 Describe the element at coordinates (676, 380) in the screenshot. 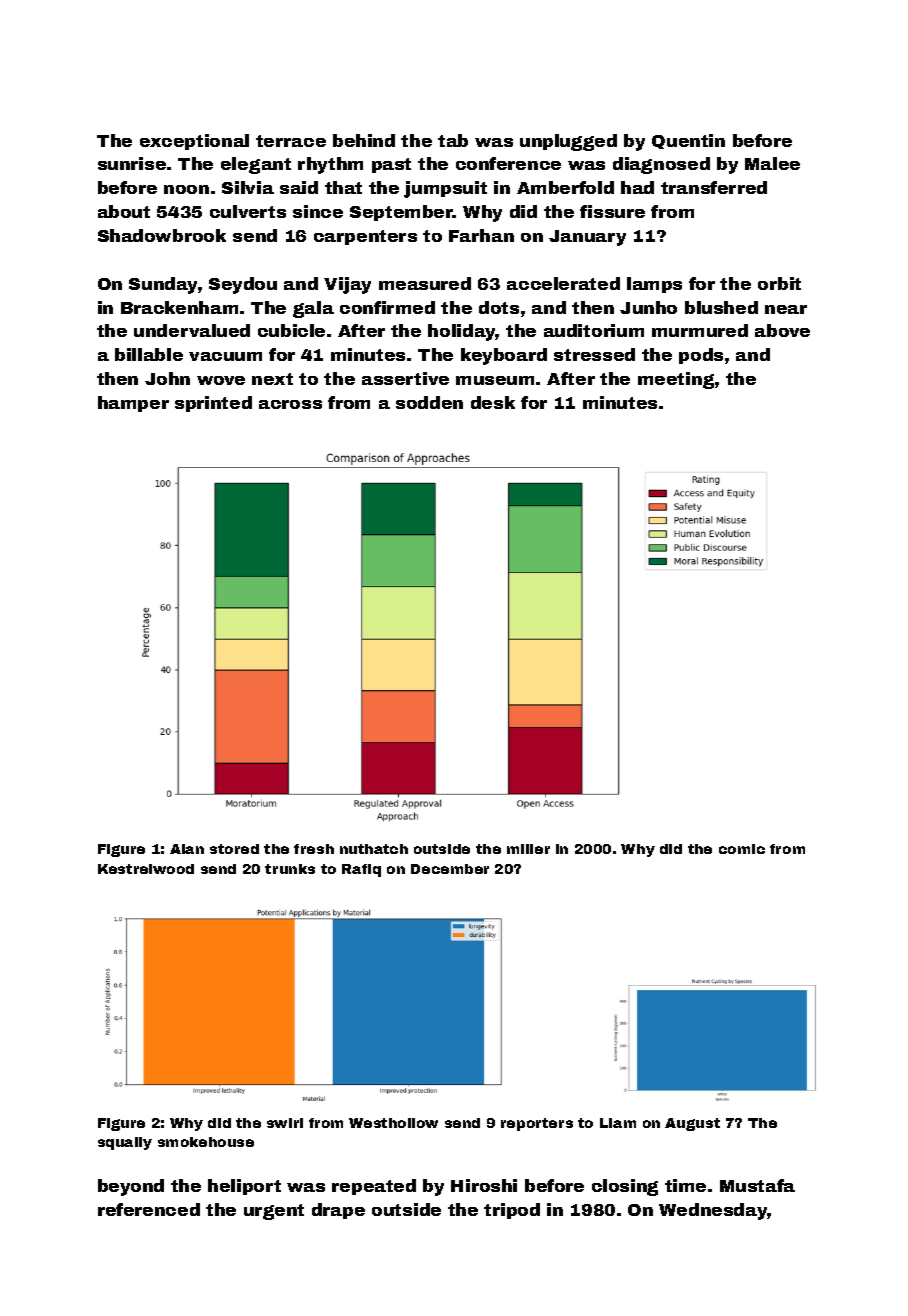

I see `meeting` at that location.
